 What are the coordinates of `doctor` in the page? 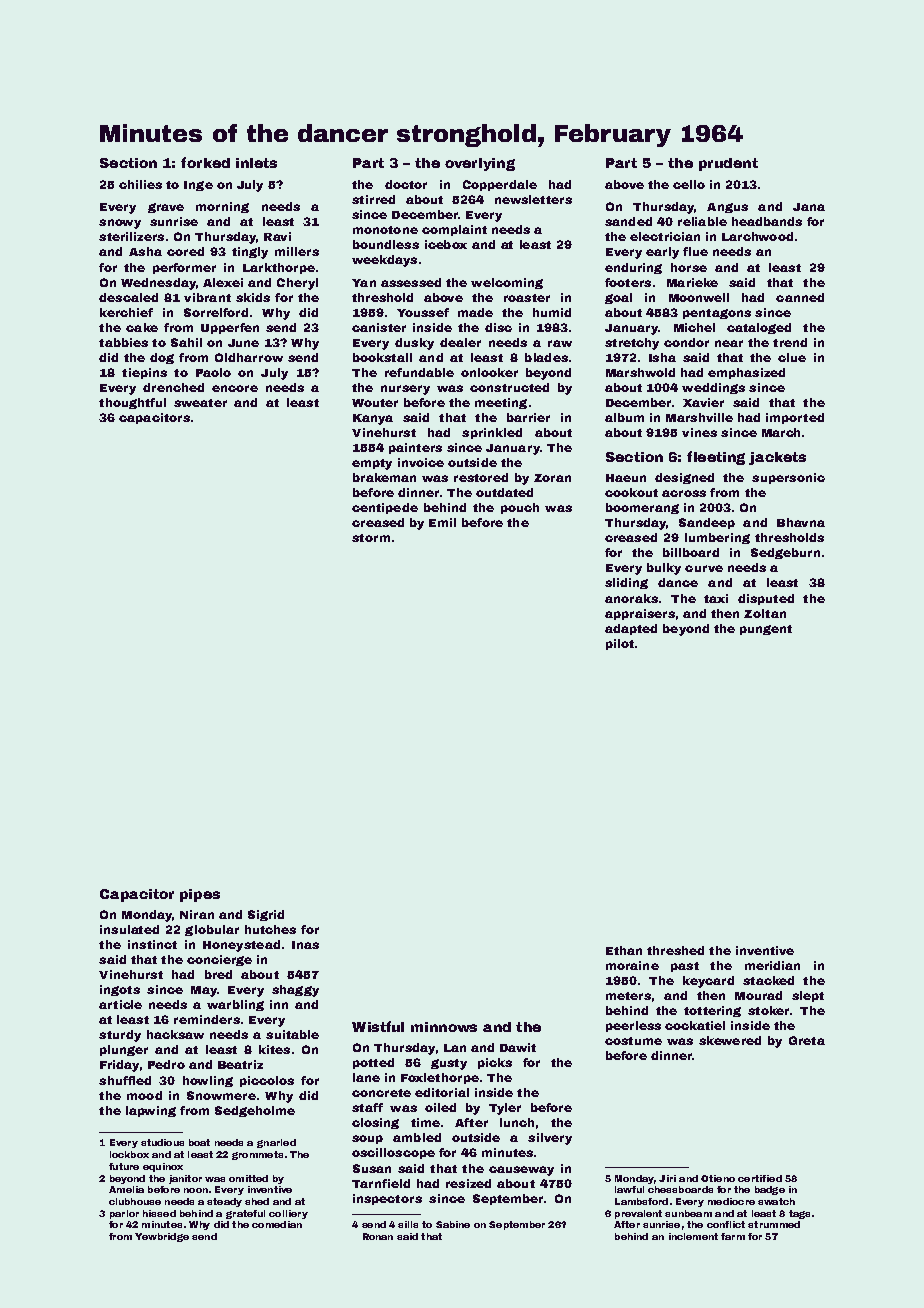 It's located at (406, 184).
